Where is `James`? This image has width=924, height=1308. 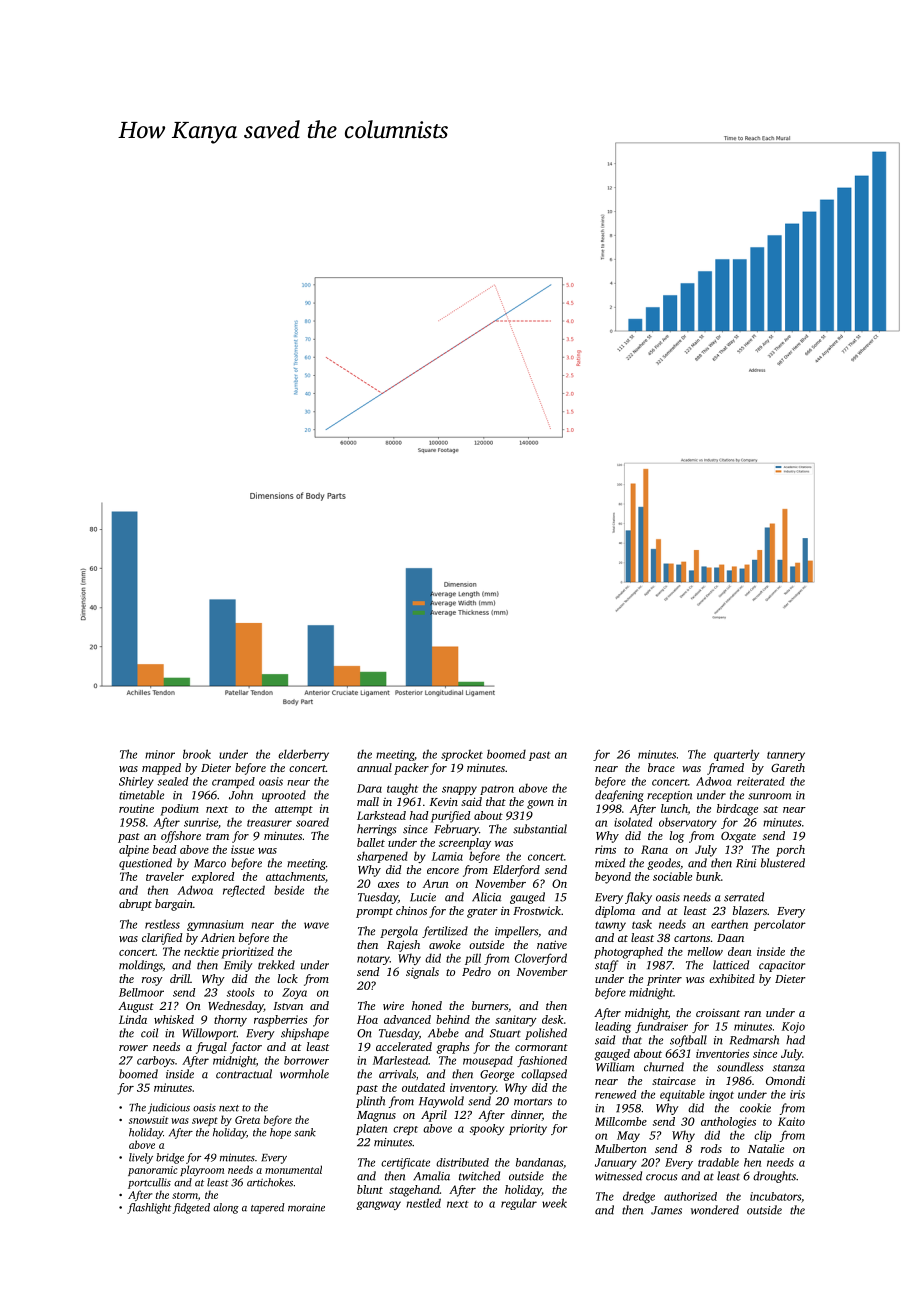
James is located at coordinates (666, 1210).
